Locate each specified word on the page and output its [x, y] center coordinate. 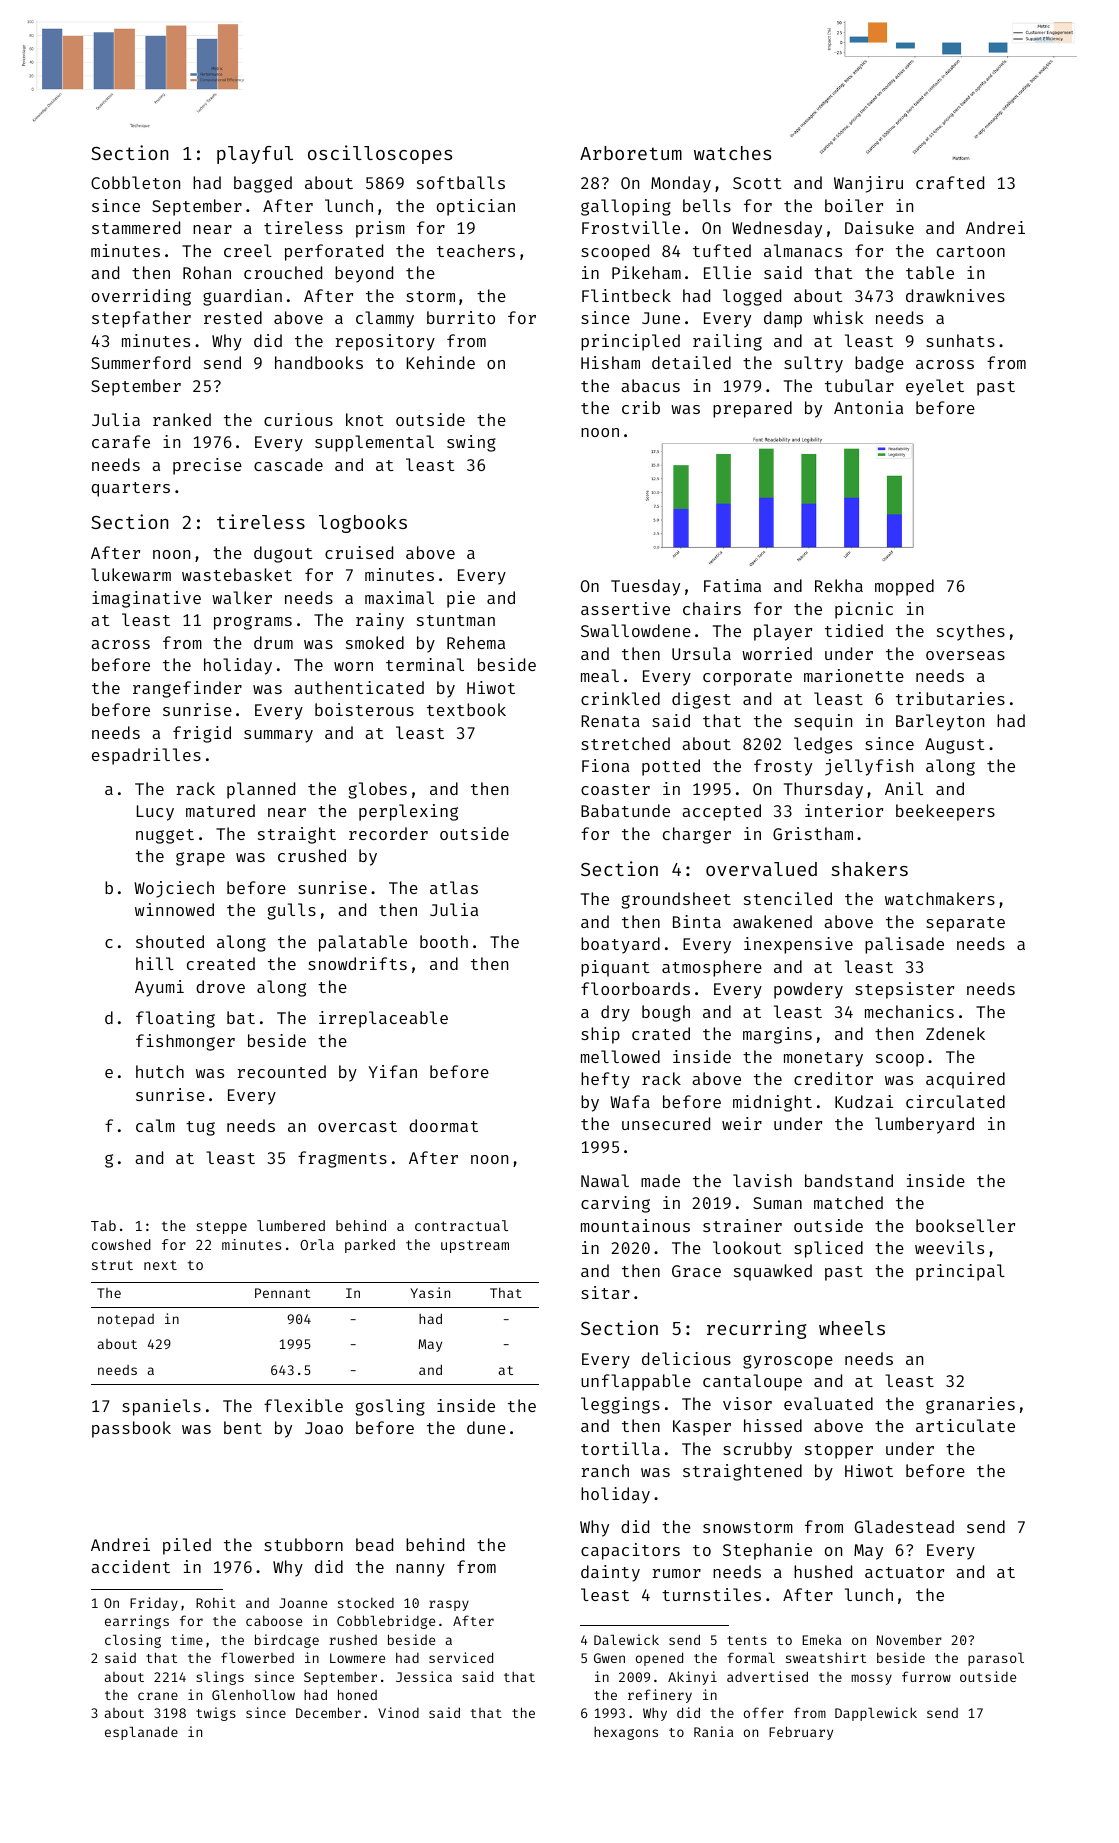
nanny [420, 1570]
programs [253, 623]
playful [255, 155]
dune [486, 1427]
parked [370, 1246]
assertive [625, 608]
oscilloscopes [380, 154]
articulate [965, 1425]
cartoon [971, 251]
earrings [137, 1622]
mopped [904, 587]
